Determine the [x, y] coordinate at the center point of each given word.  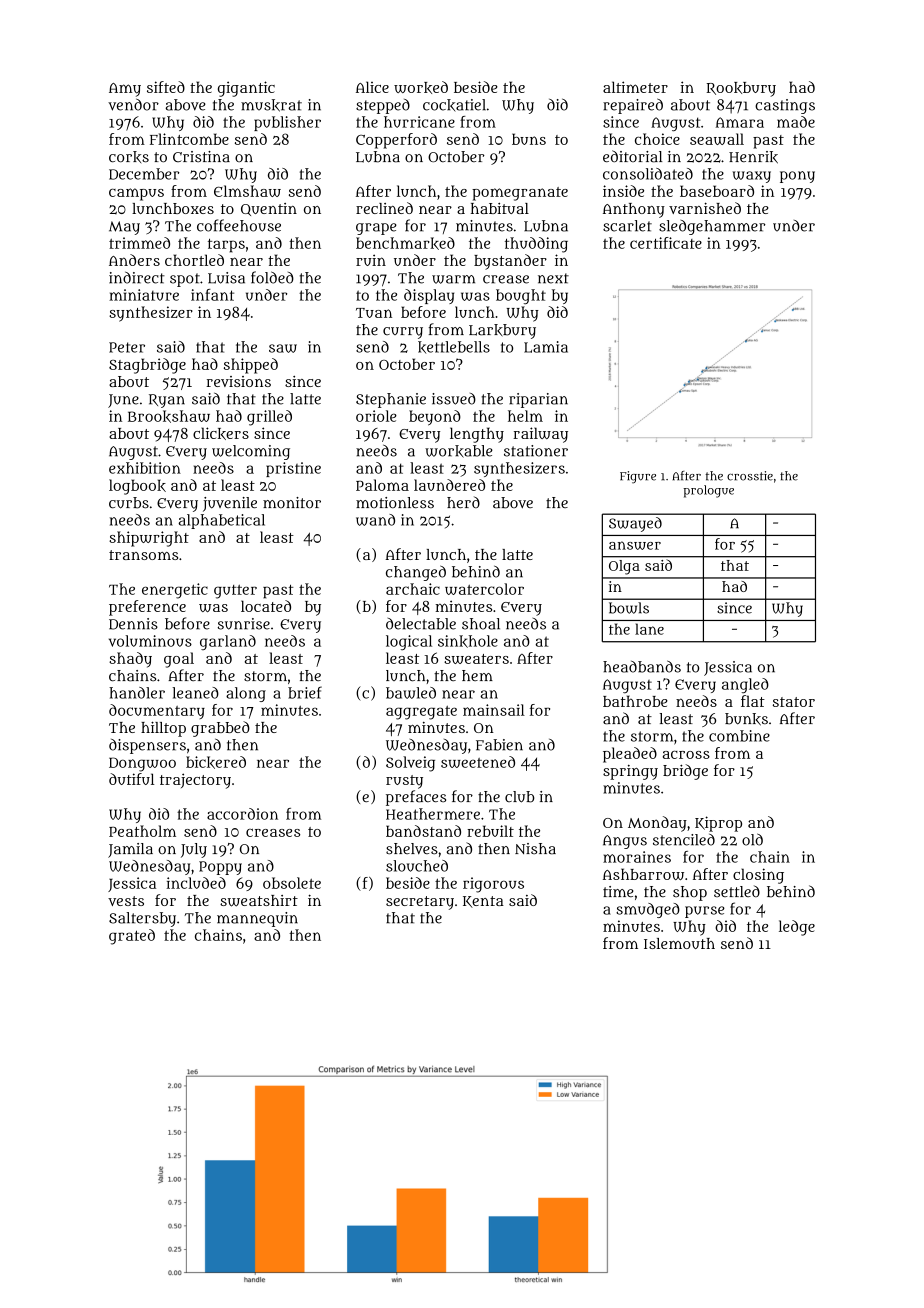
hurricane [419, 122]
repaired [633, 106]
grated [132, 937]
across [686, 755]
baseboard [717, 191]
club [520, 797]
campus [136, 194]
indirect [137, 277]
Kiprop [718, 824]
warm [453, 279]
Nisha [535, 849]
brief [305, 692]
